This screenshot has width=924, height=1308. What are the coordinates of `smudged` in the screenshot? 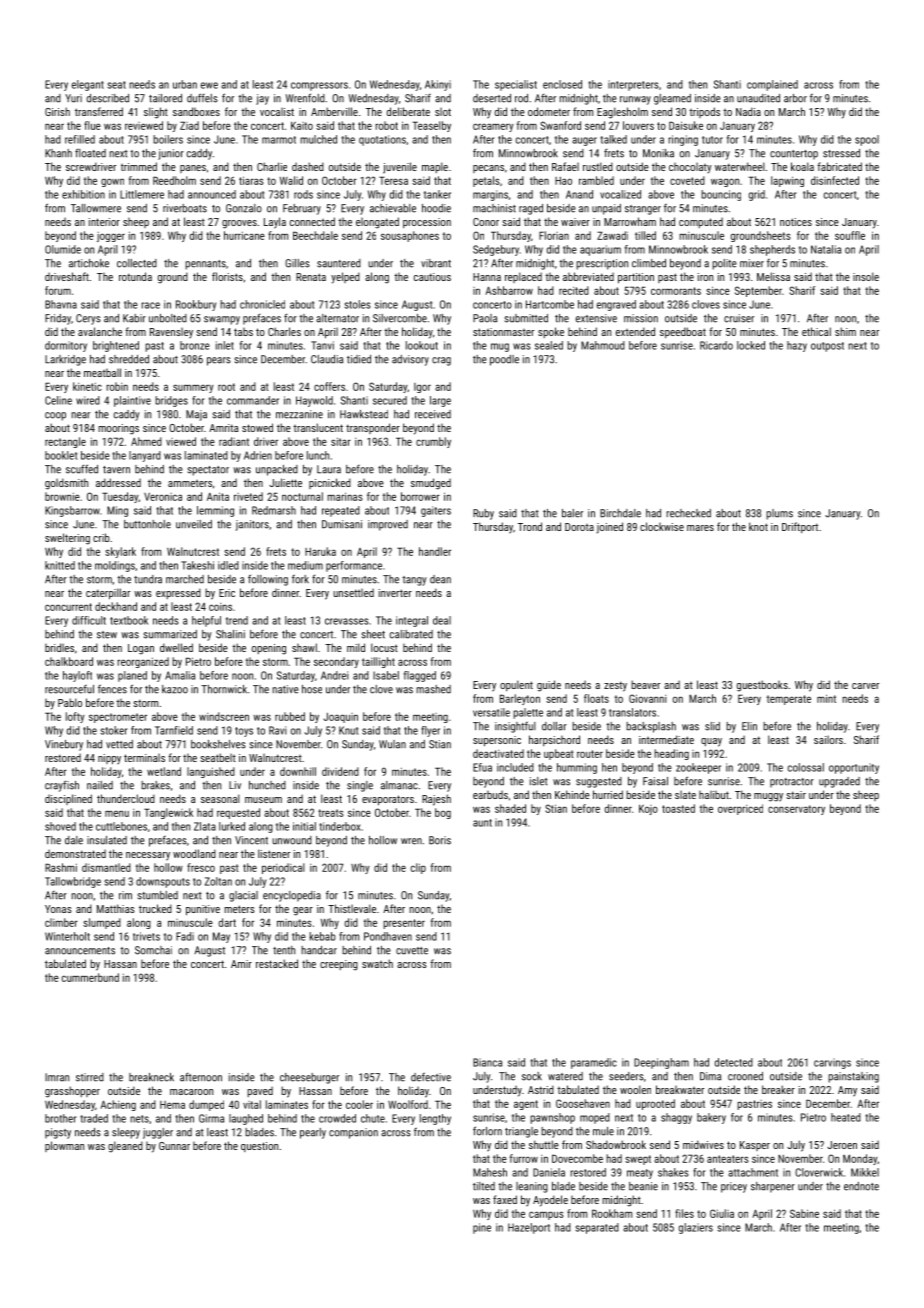 It's located at (431, 484).
